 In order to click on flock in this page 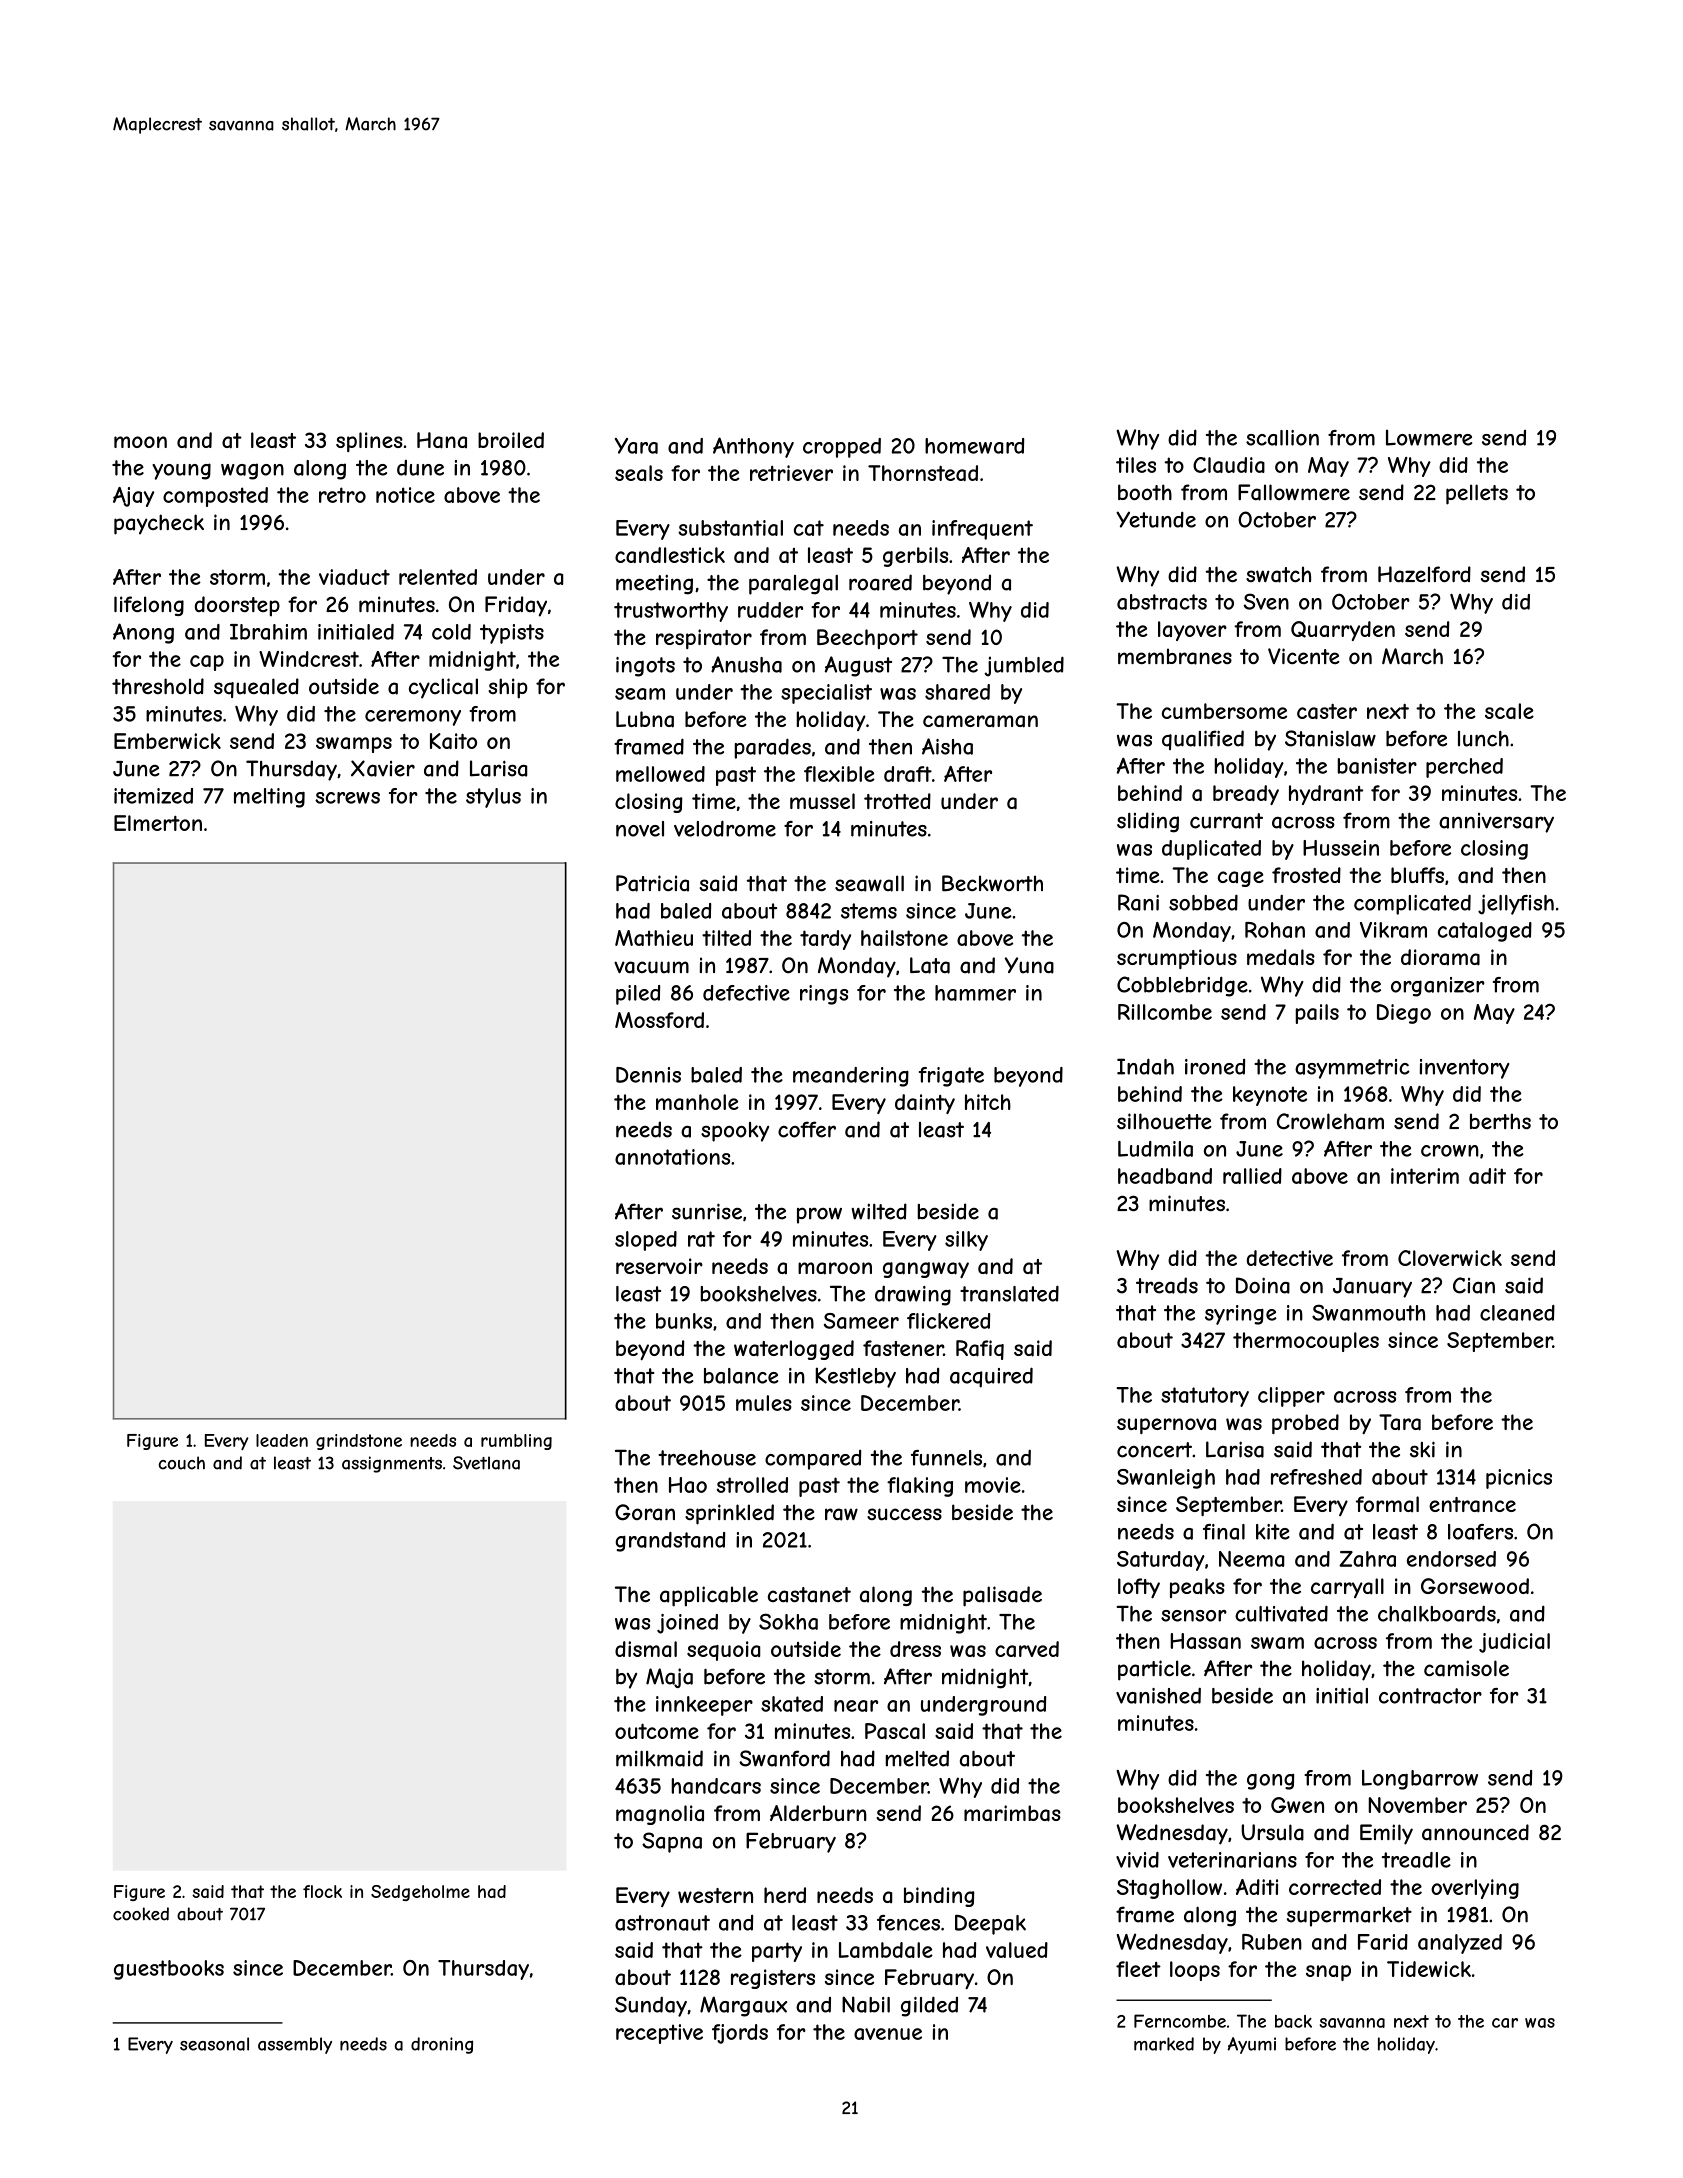, I will do `click(322, 1891)`.
